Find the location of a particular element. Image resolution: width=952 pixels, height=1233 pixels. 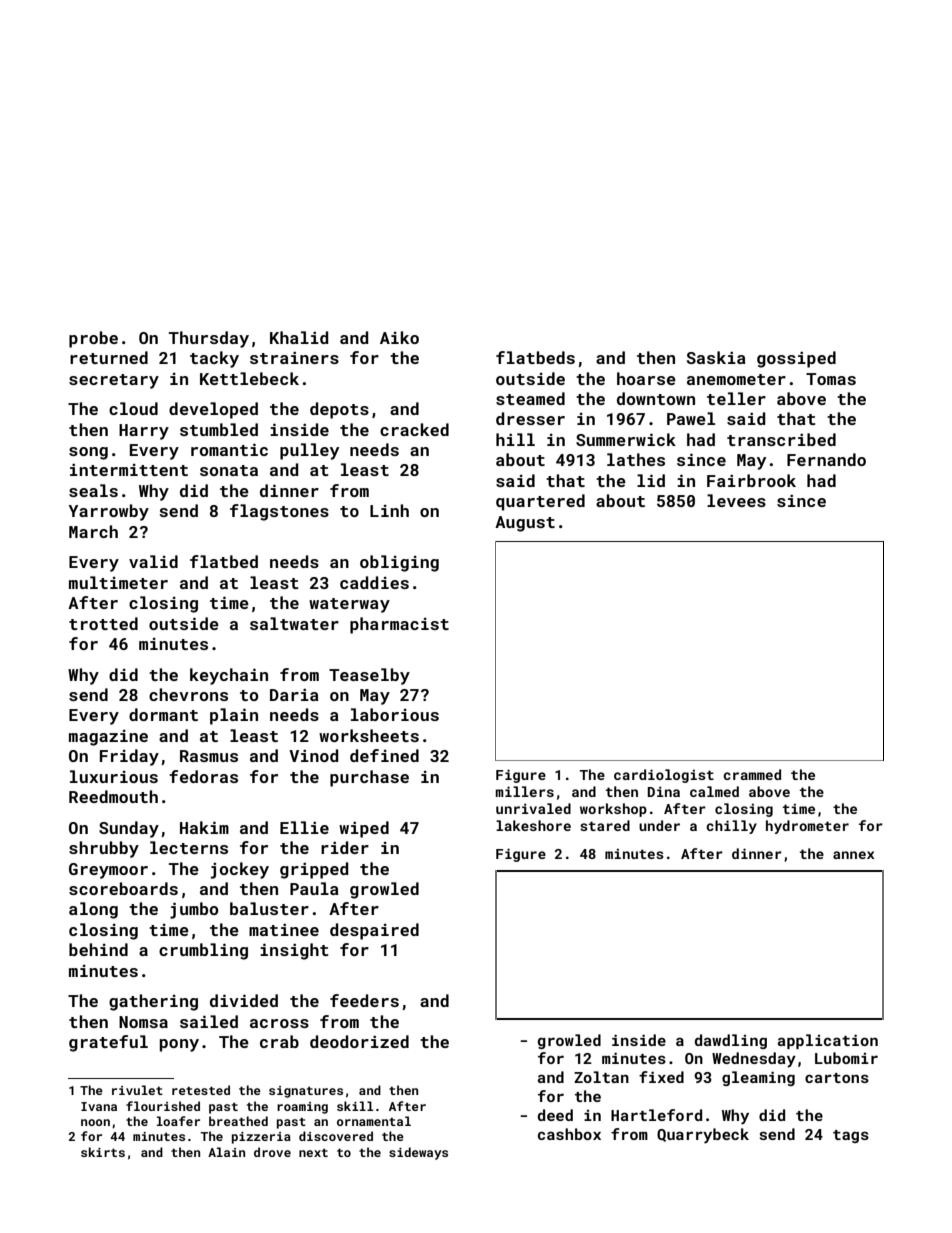

rivulet is located at coordinates (137, 1090).
